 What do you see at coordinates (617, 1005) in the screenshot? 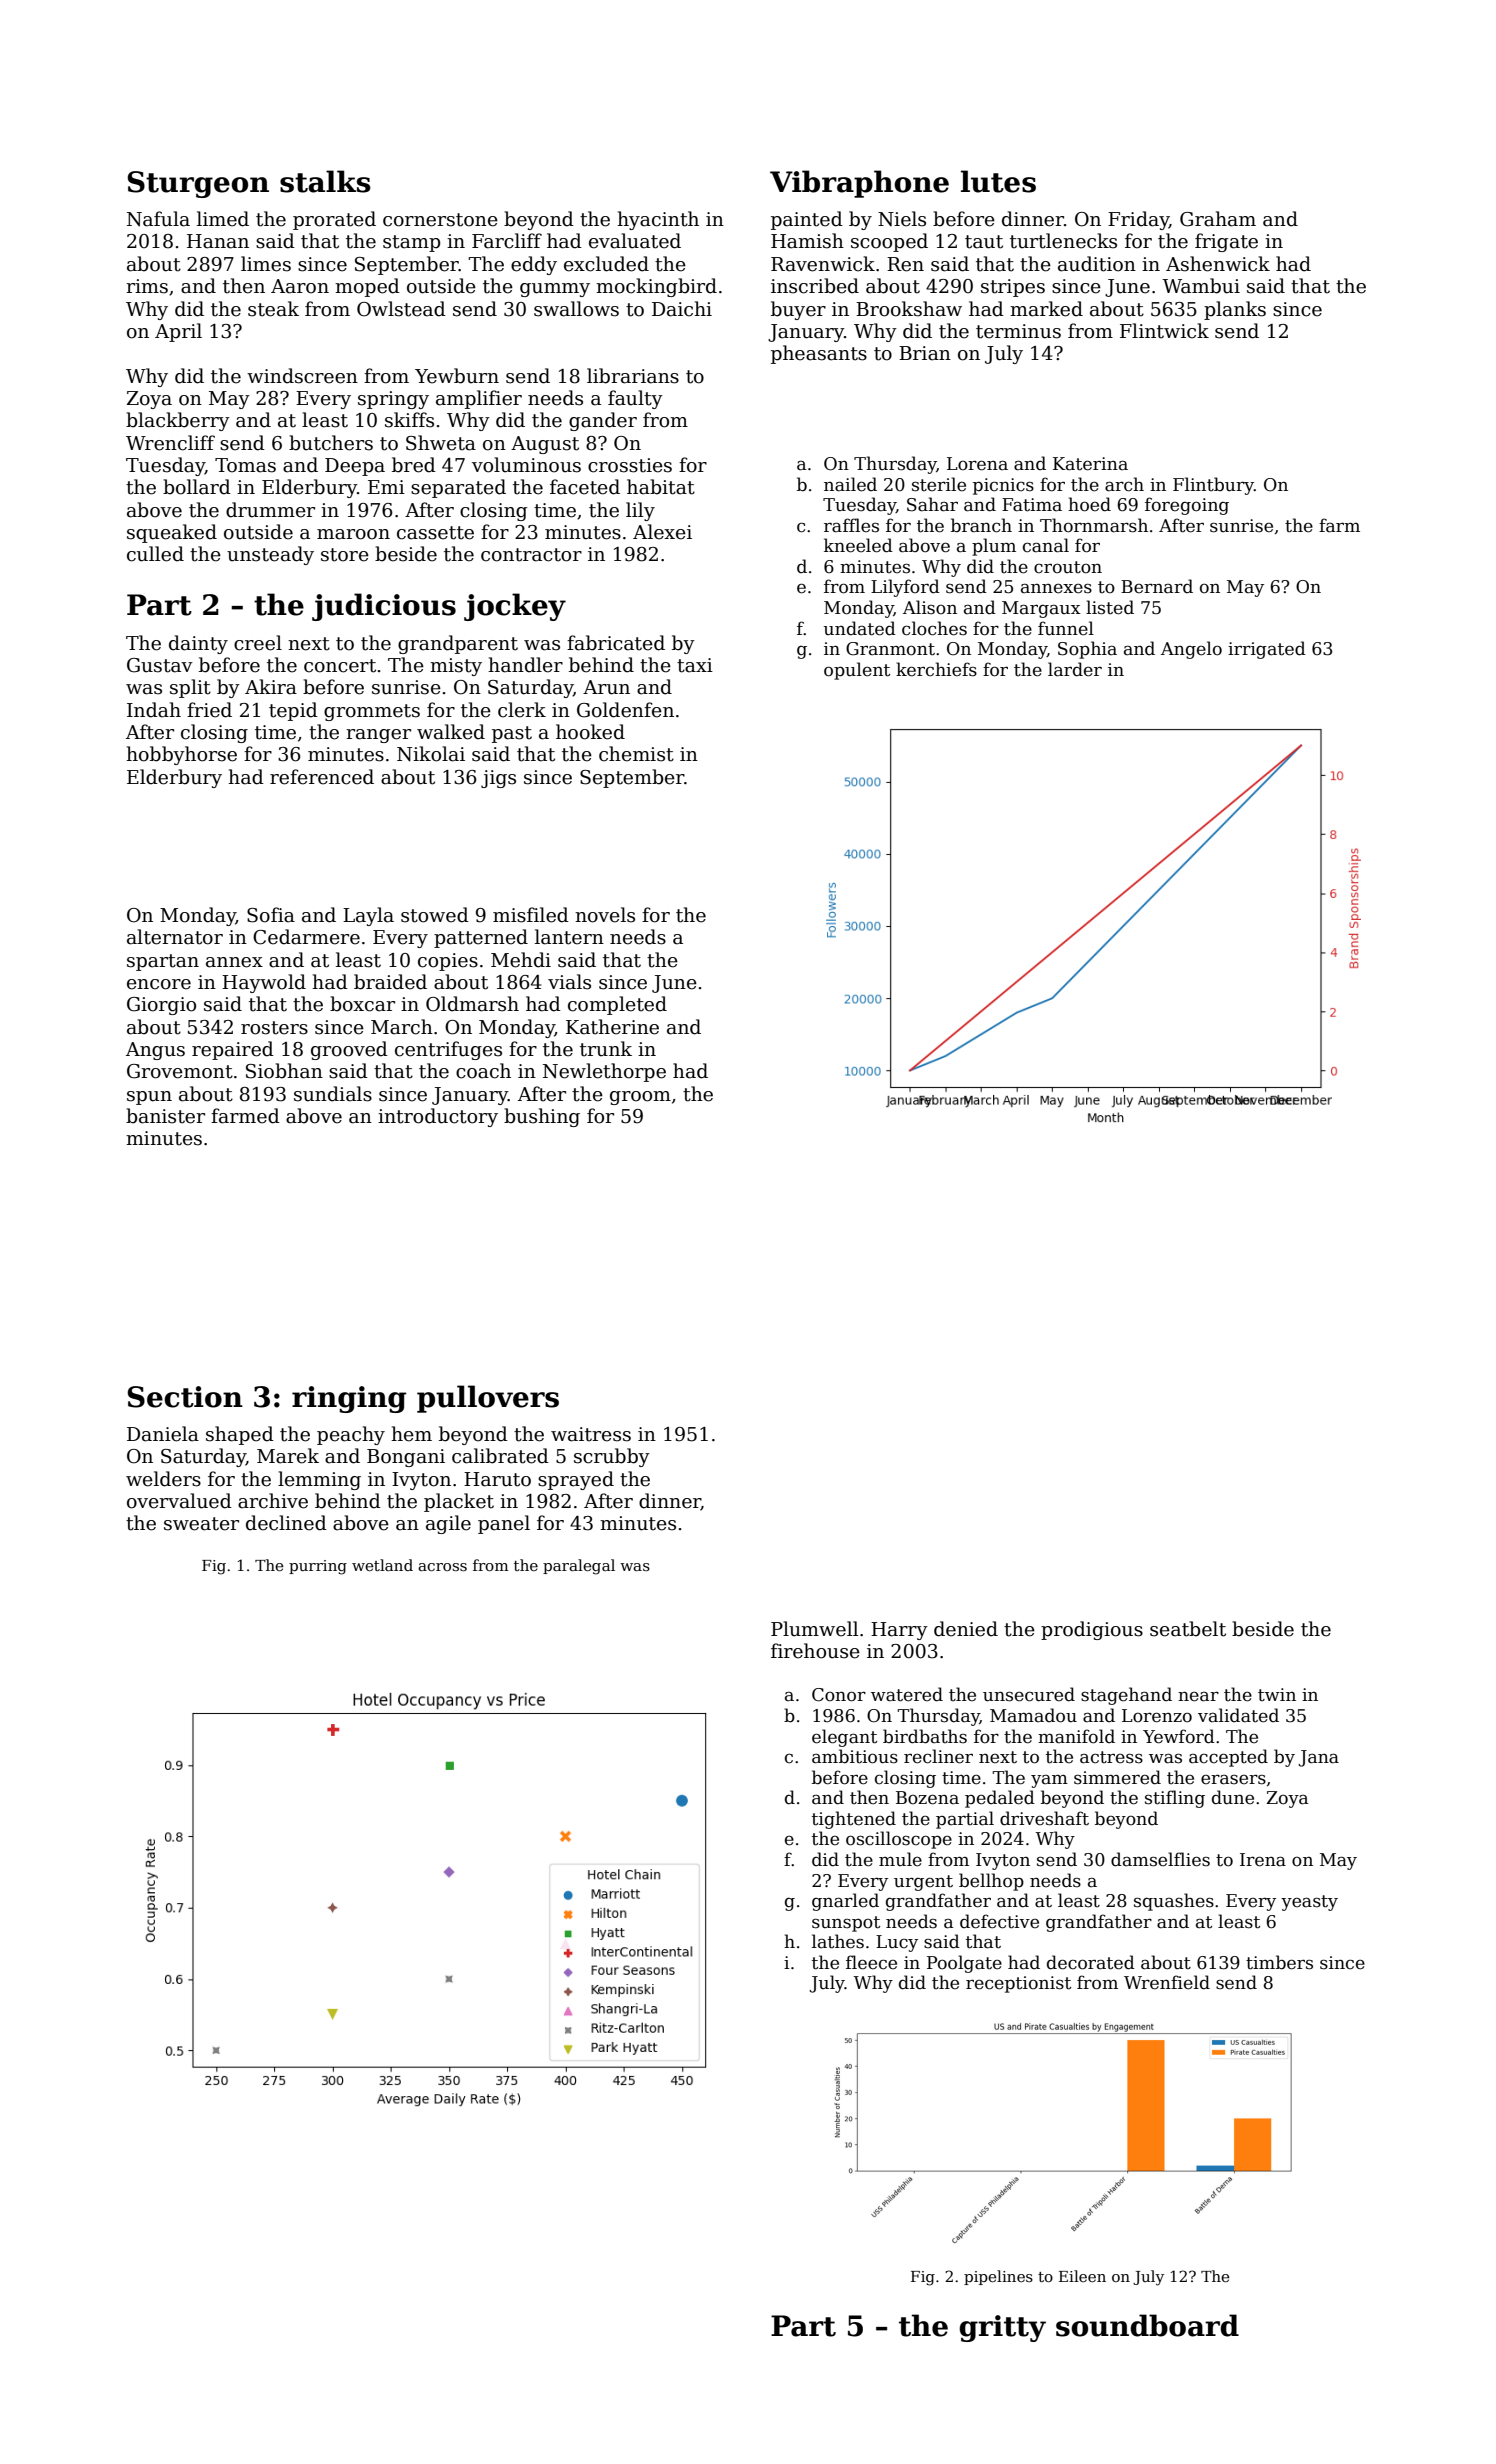
I see `completed` at bounding box center [617, 1005].
